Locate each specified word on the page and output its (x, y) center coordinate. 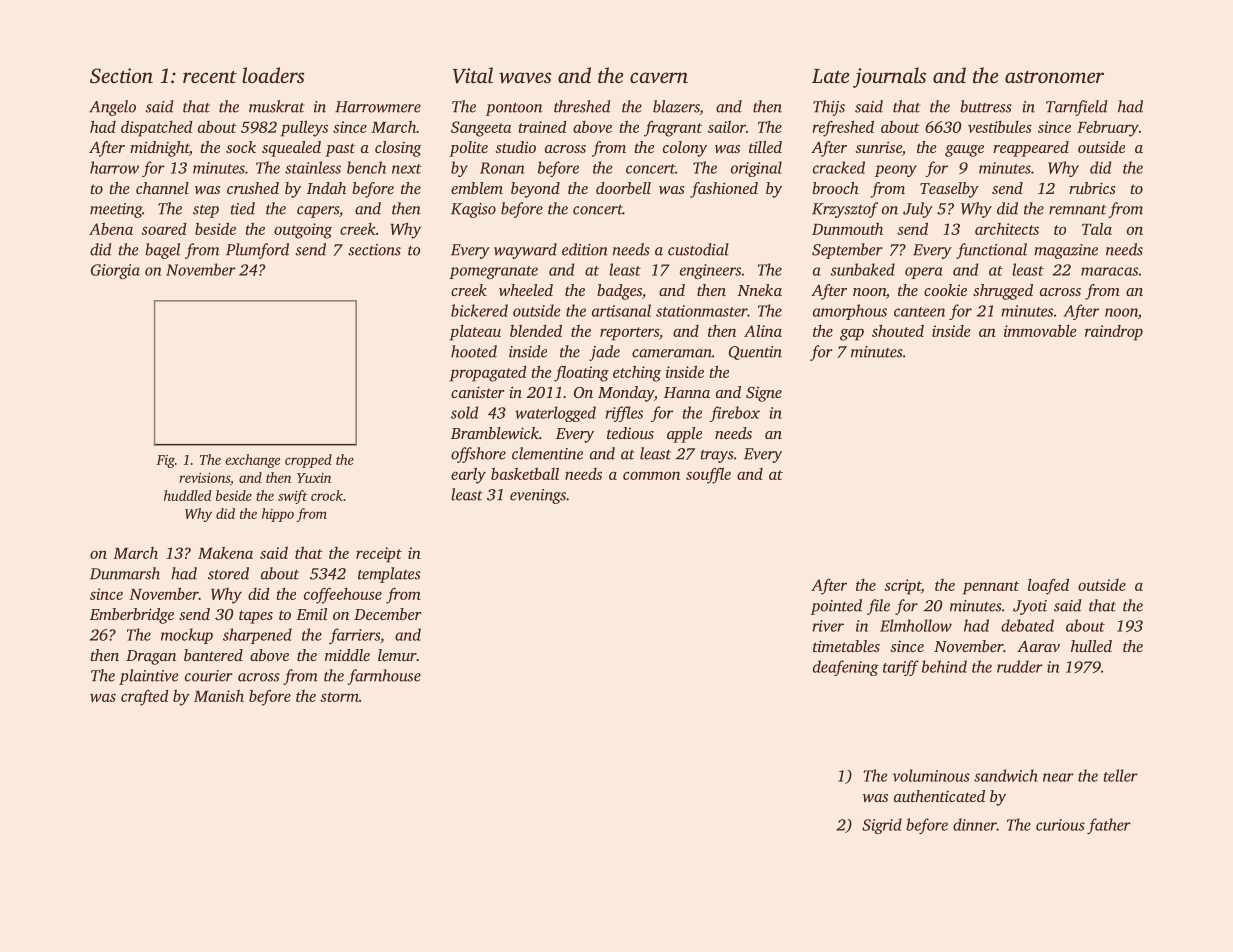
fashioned (724, 190)
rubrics (1092, 188)
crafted (145, 698)
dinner (975, 824)
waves (525, 77)
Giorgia (115, 271)
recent (210, 77)
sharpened (257, 636)
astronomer (1054, 77)
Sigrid (882, 826)
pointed (836, 607)
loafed (1048, 586)
